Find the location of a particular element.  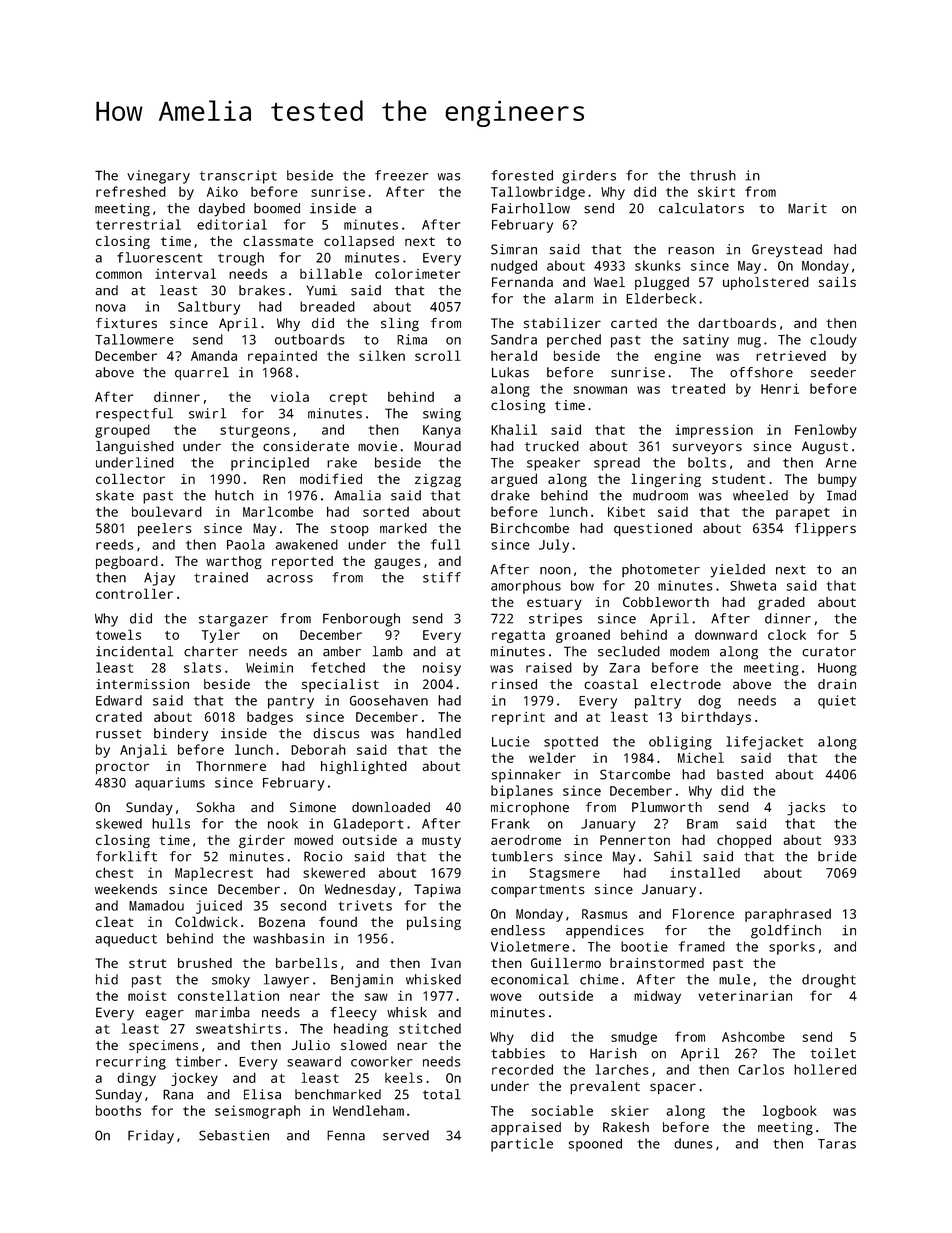

Elisa is located at coordinates (262, 1094).
